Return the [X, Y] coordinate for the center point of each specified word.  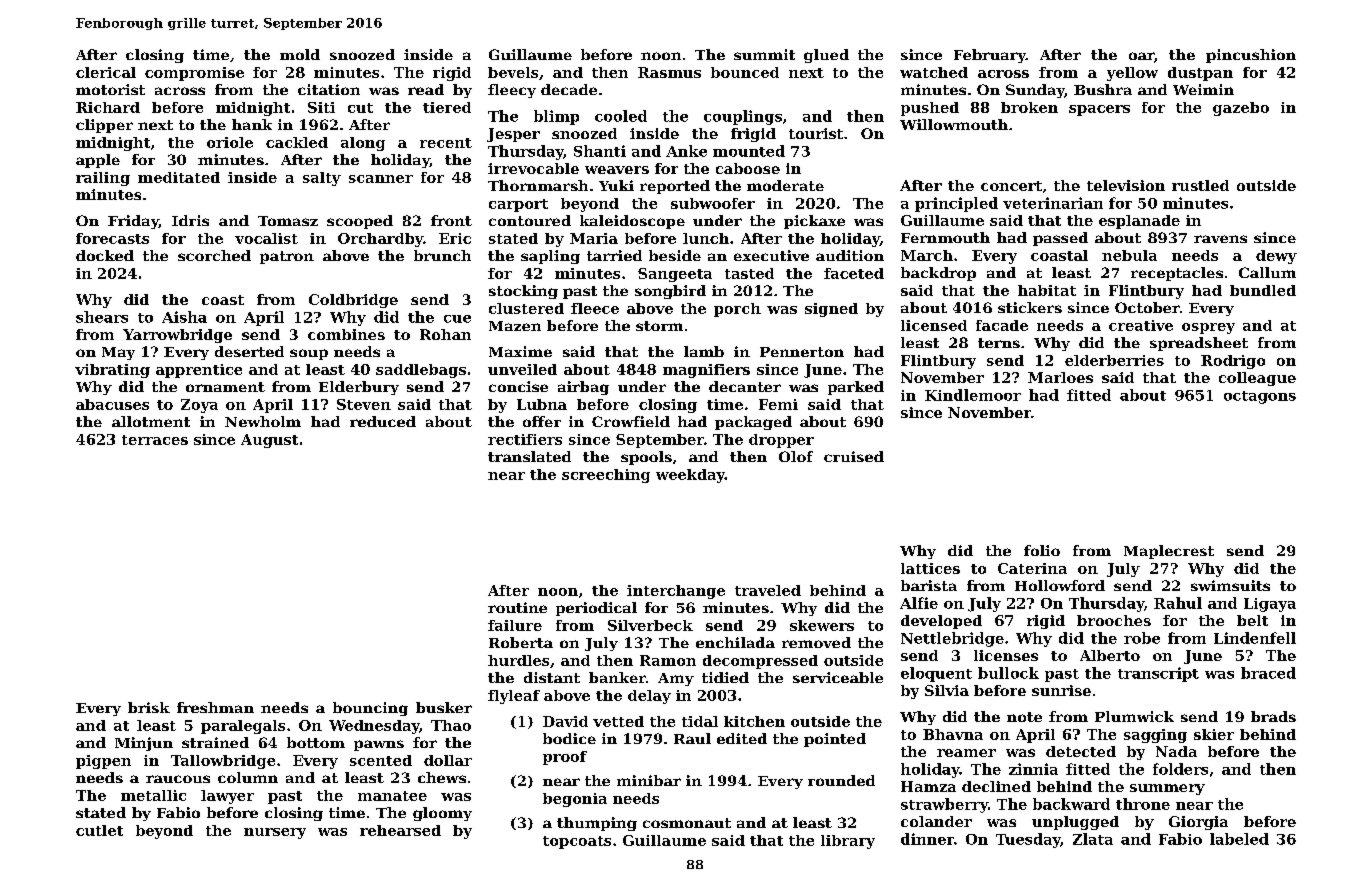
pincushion [1251, 56]
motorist [110, 89]
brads [1273, 716]
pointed [835, 740]
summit [764, 54]
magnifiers [706, 371]
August [269, 441]
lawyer [227, 797]
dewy [1276, 257]
